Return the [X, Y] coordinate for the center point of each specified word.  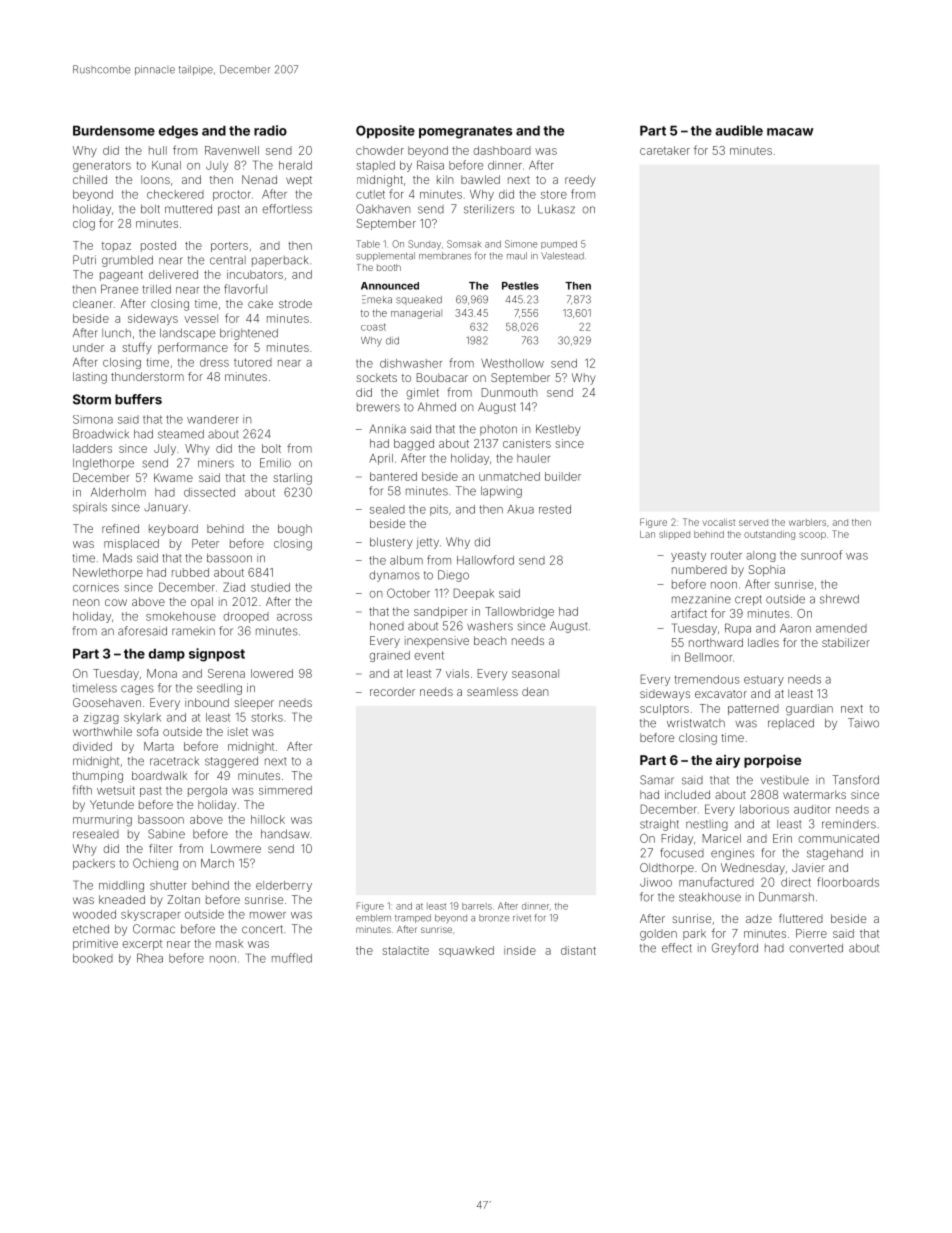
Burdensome [114, 130]
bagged [414, 445]
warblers [807, 522]
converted [816, 948]
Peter [205, 543]
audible [739, 130]
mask [229, 943]
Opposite [385, 131]
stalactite [405, 950]
